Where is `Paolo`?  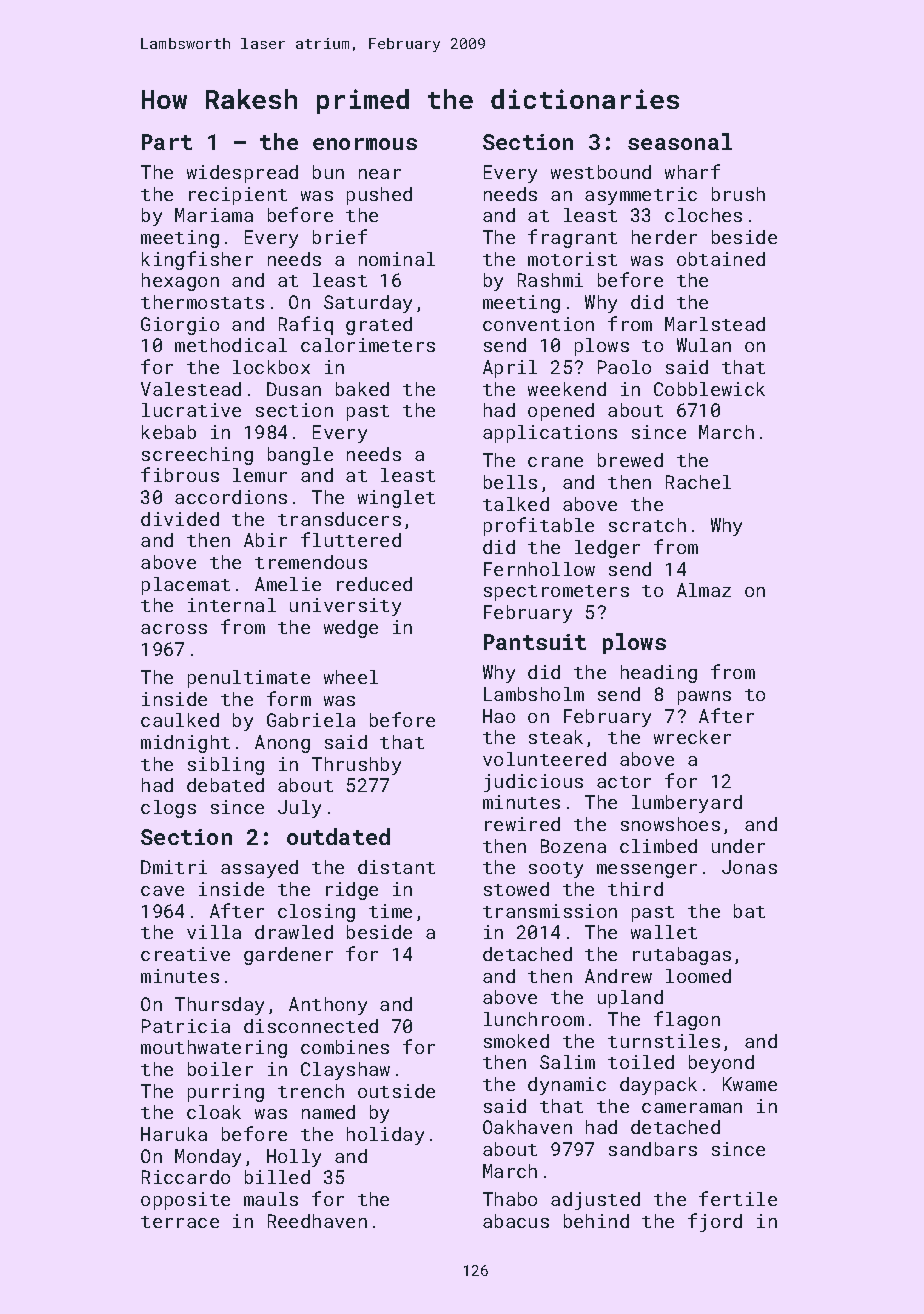
Paolo is located at coordinates (624, 367).
